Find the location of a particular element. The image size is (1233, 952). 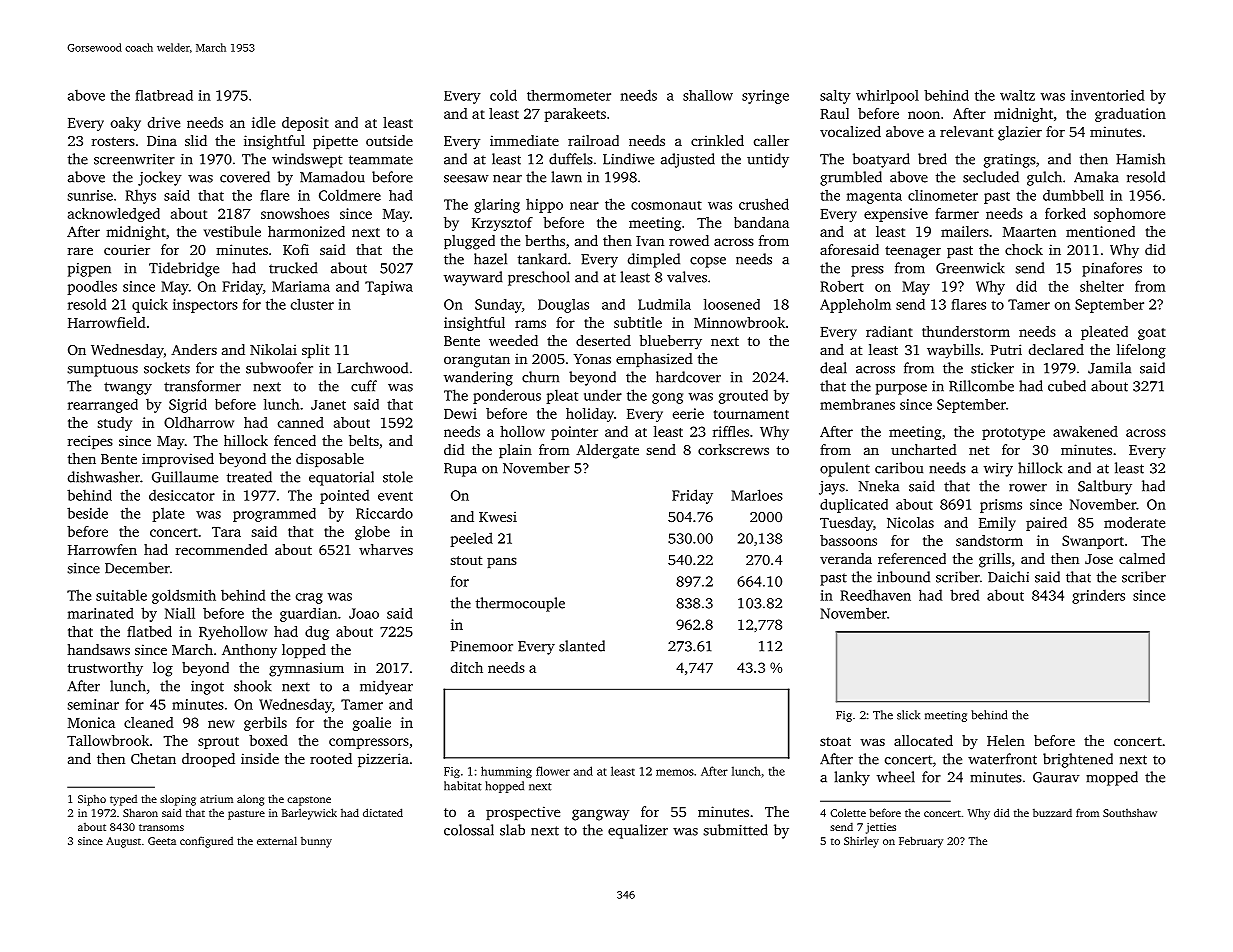

flatbread is located at coordinates (164, 95).
